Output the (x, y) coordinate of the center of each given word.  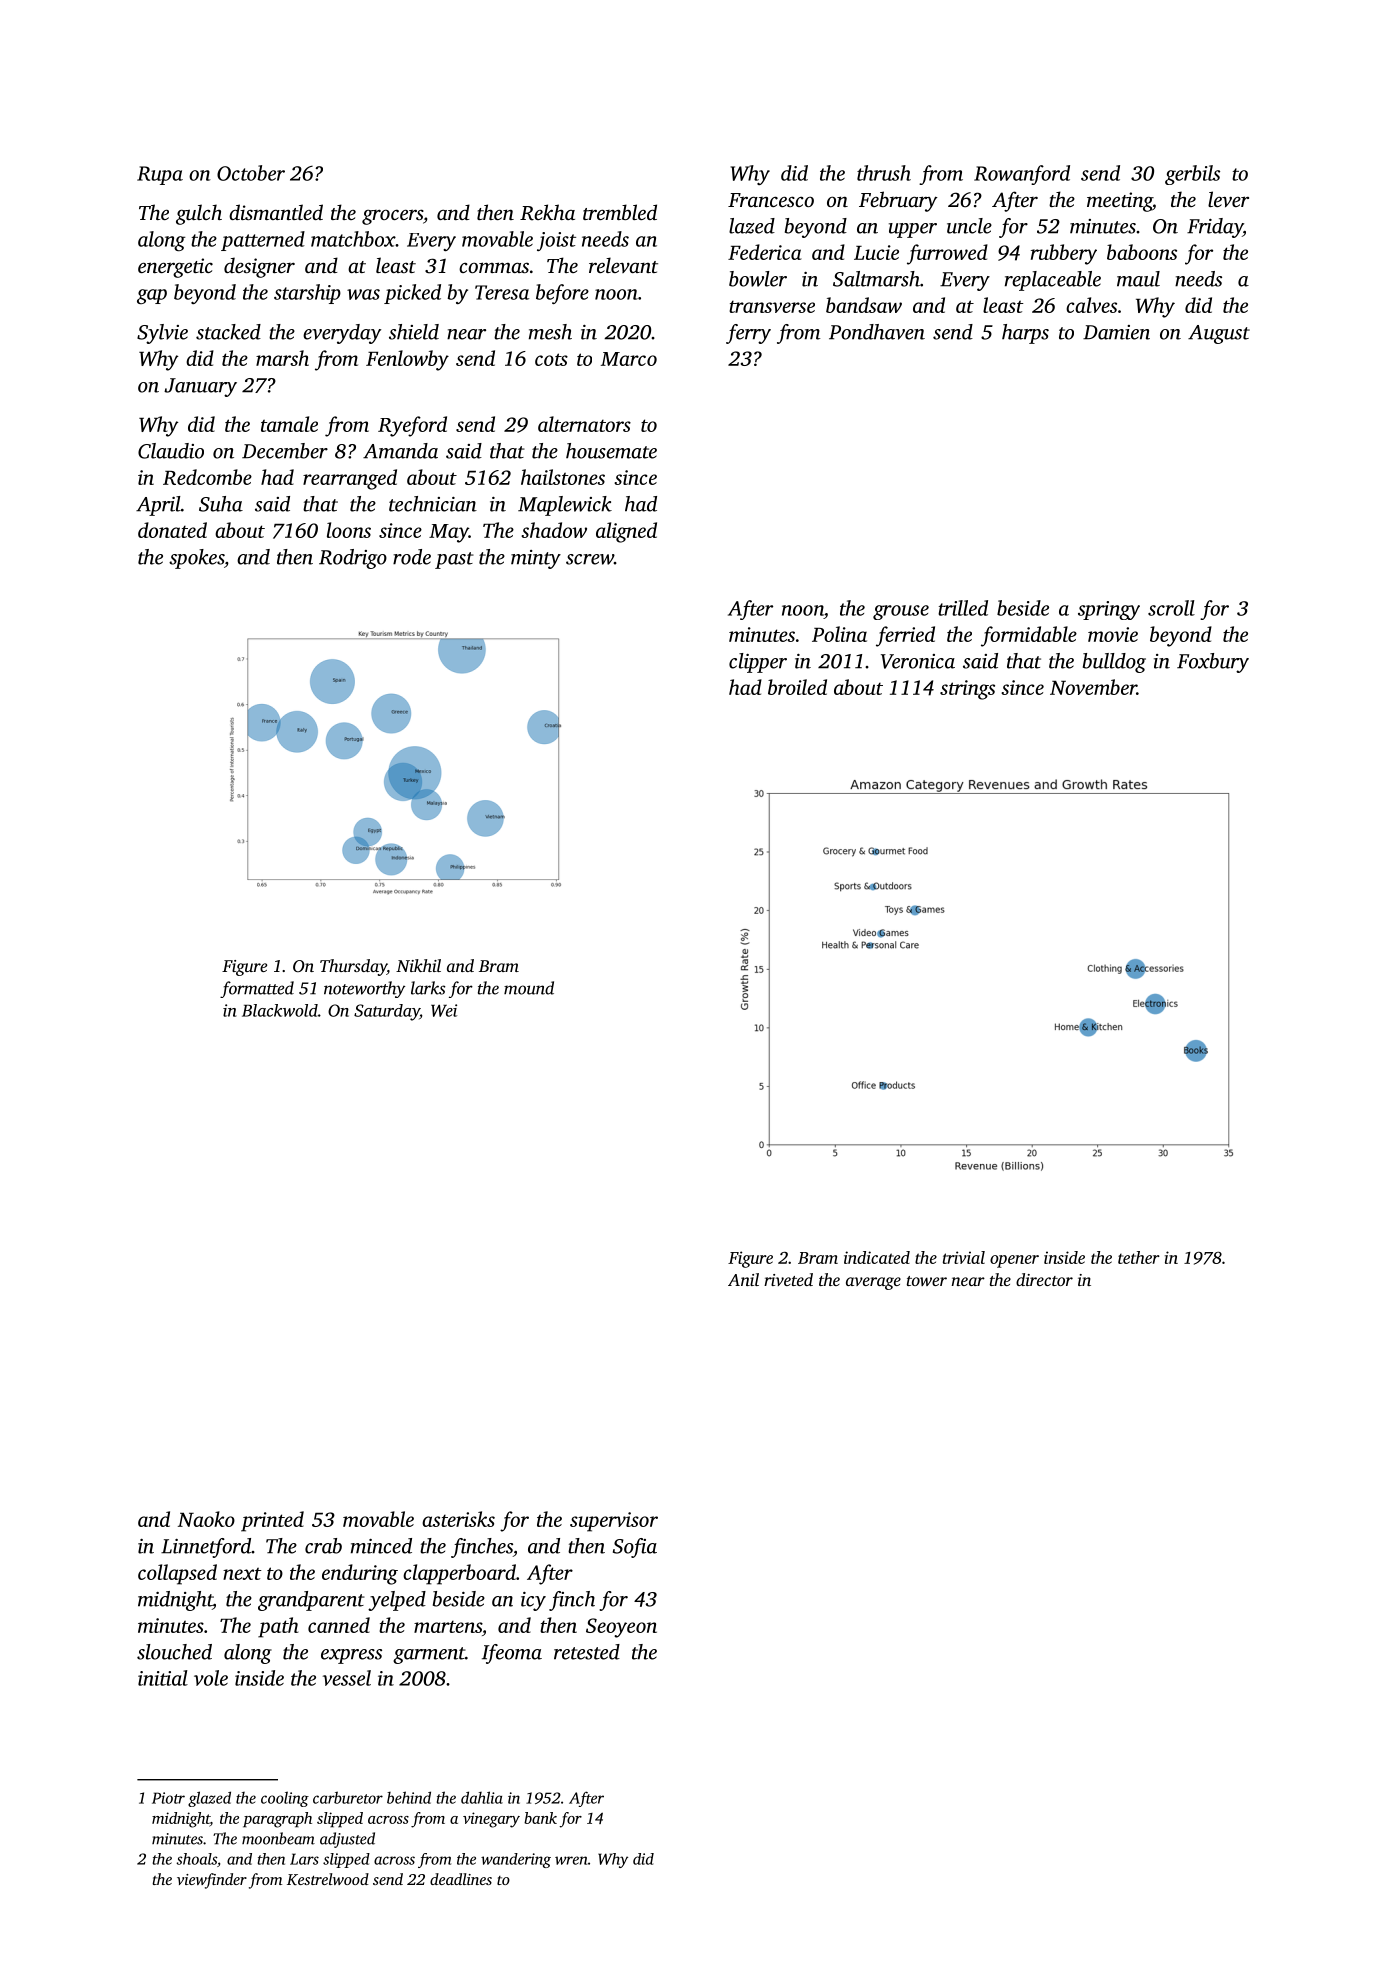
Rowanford (1022, 175)
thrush (884, 173)
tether (1139, 1257)
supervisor (614, 1522)
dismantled (276, 212)
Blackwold (280, 1010)
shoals (196, 1859)
